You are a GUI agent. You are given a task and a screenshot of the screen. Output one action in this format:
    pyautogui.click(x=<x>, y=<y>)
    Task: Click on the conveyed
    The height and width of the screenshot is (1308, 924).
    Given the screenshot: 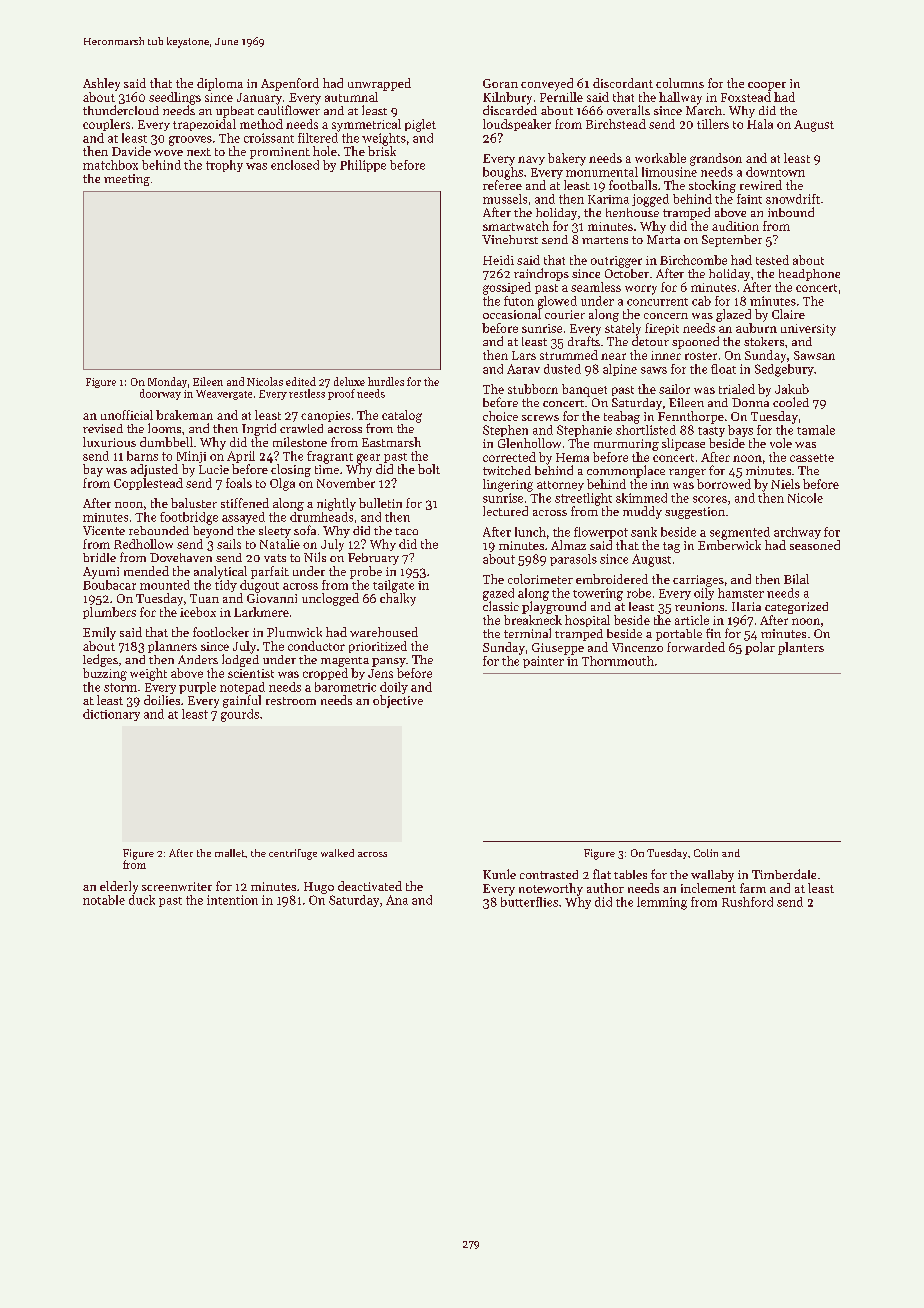 What is the action you would take?
    pyautogui.click(x=547, y=84)
